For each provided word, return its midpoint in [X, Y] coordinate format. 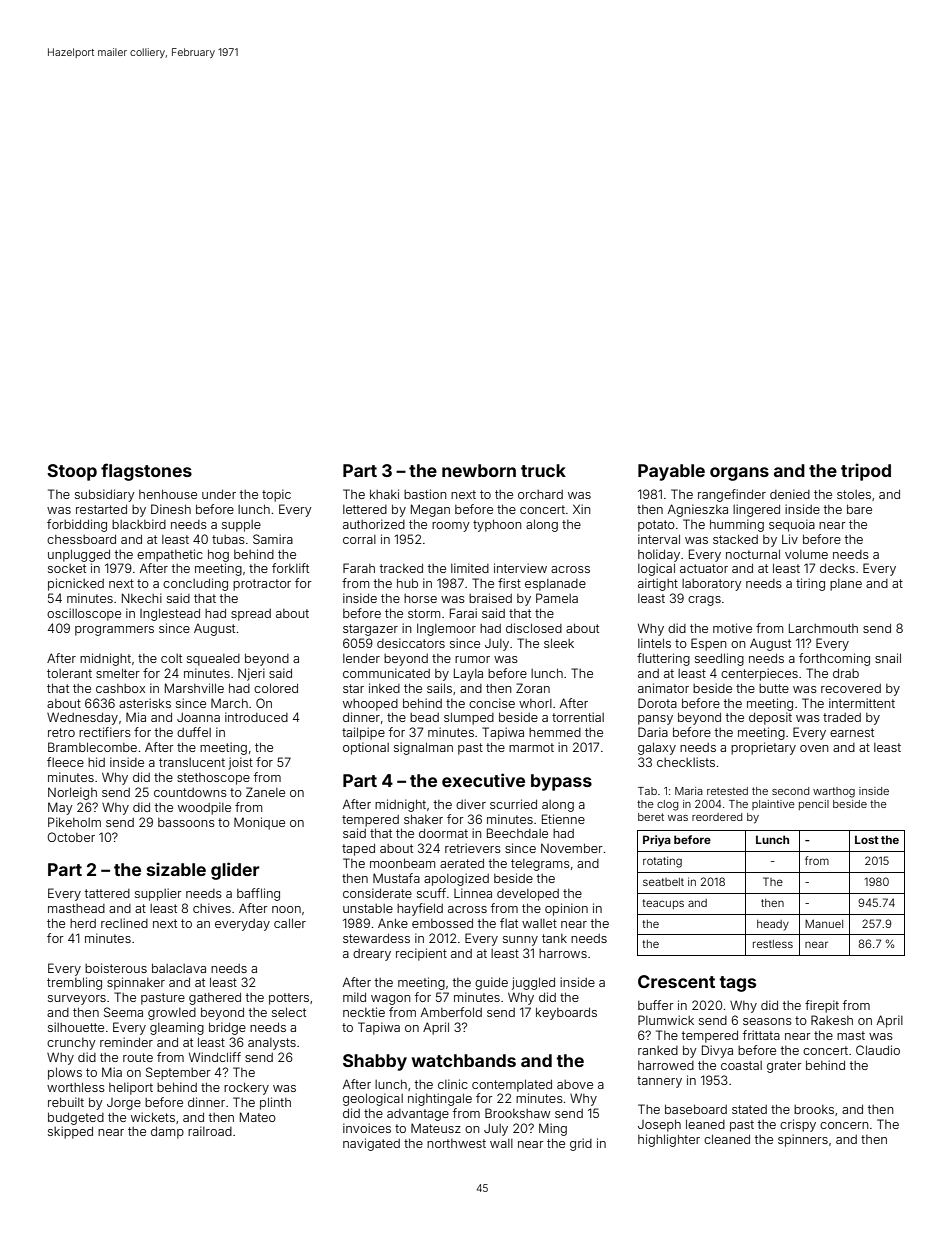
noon [286, 909]
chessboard [81, 539]
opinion [566, 909]
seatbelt [663, 882]
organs [739, 474]
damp [167, 1132]
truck [543, 470]
